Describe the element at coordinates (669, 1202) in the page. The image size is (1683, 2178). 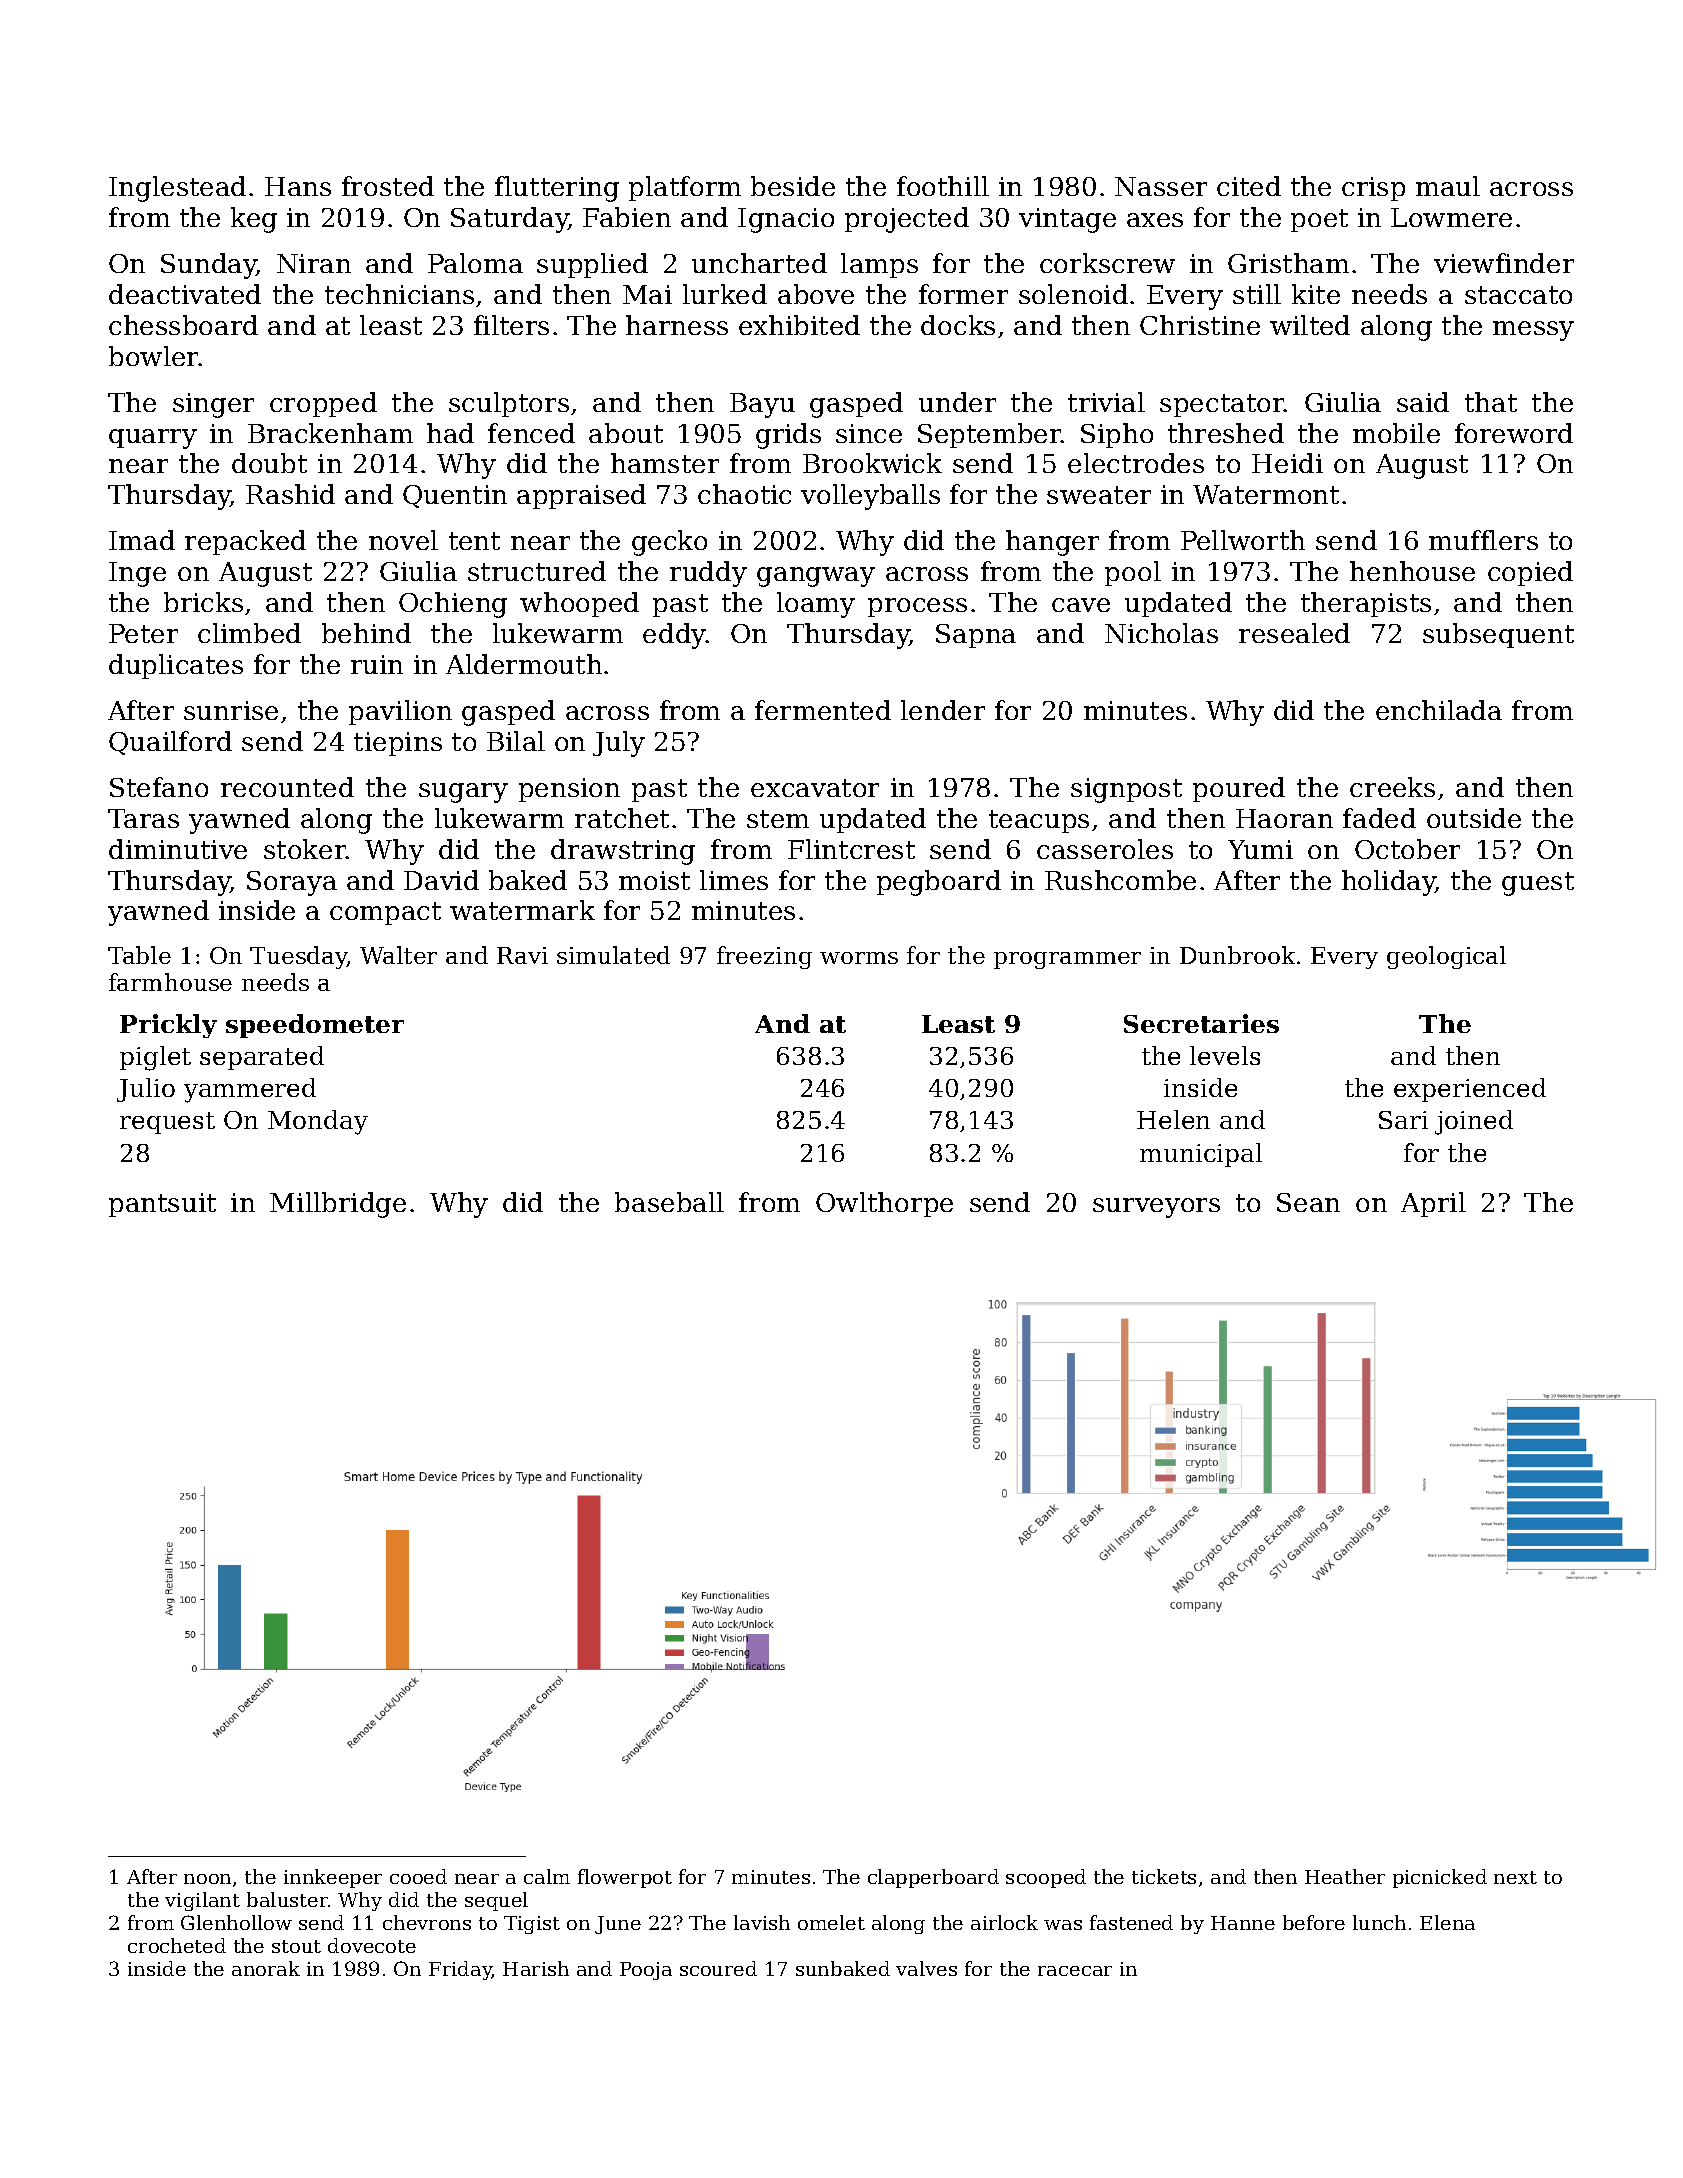
I see `baseball` at that location.
